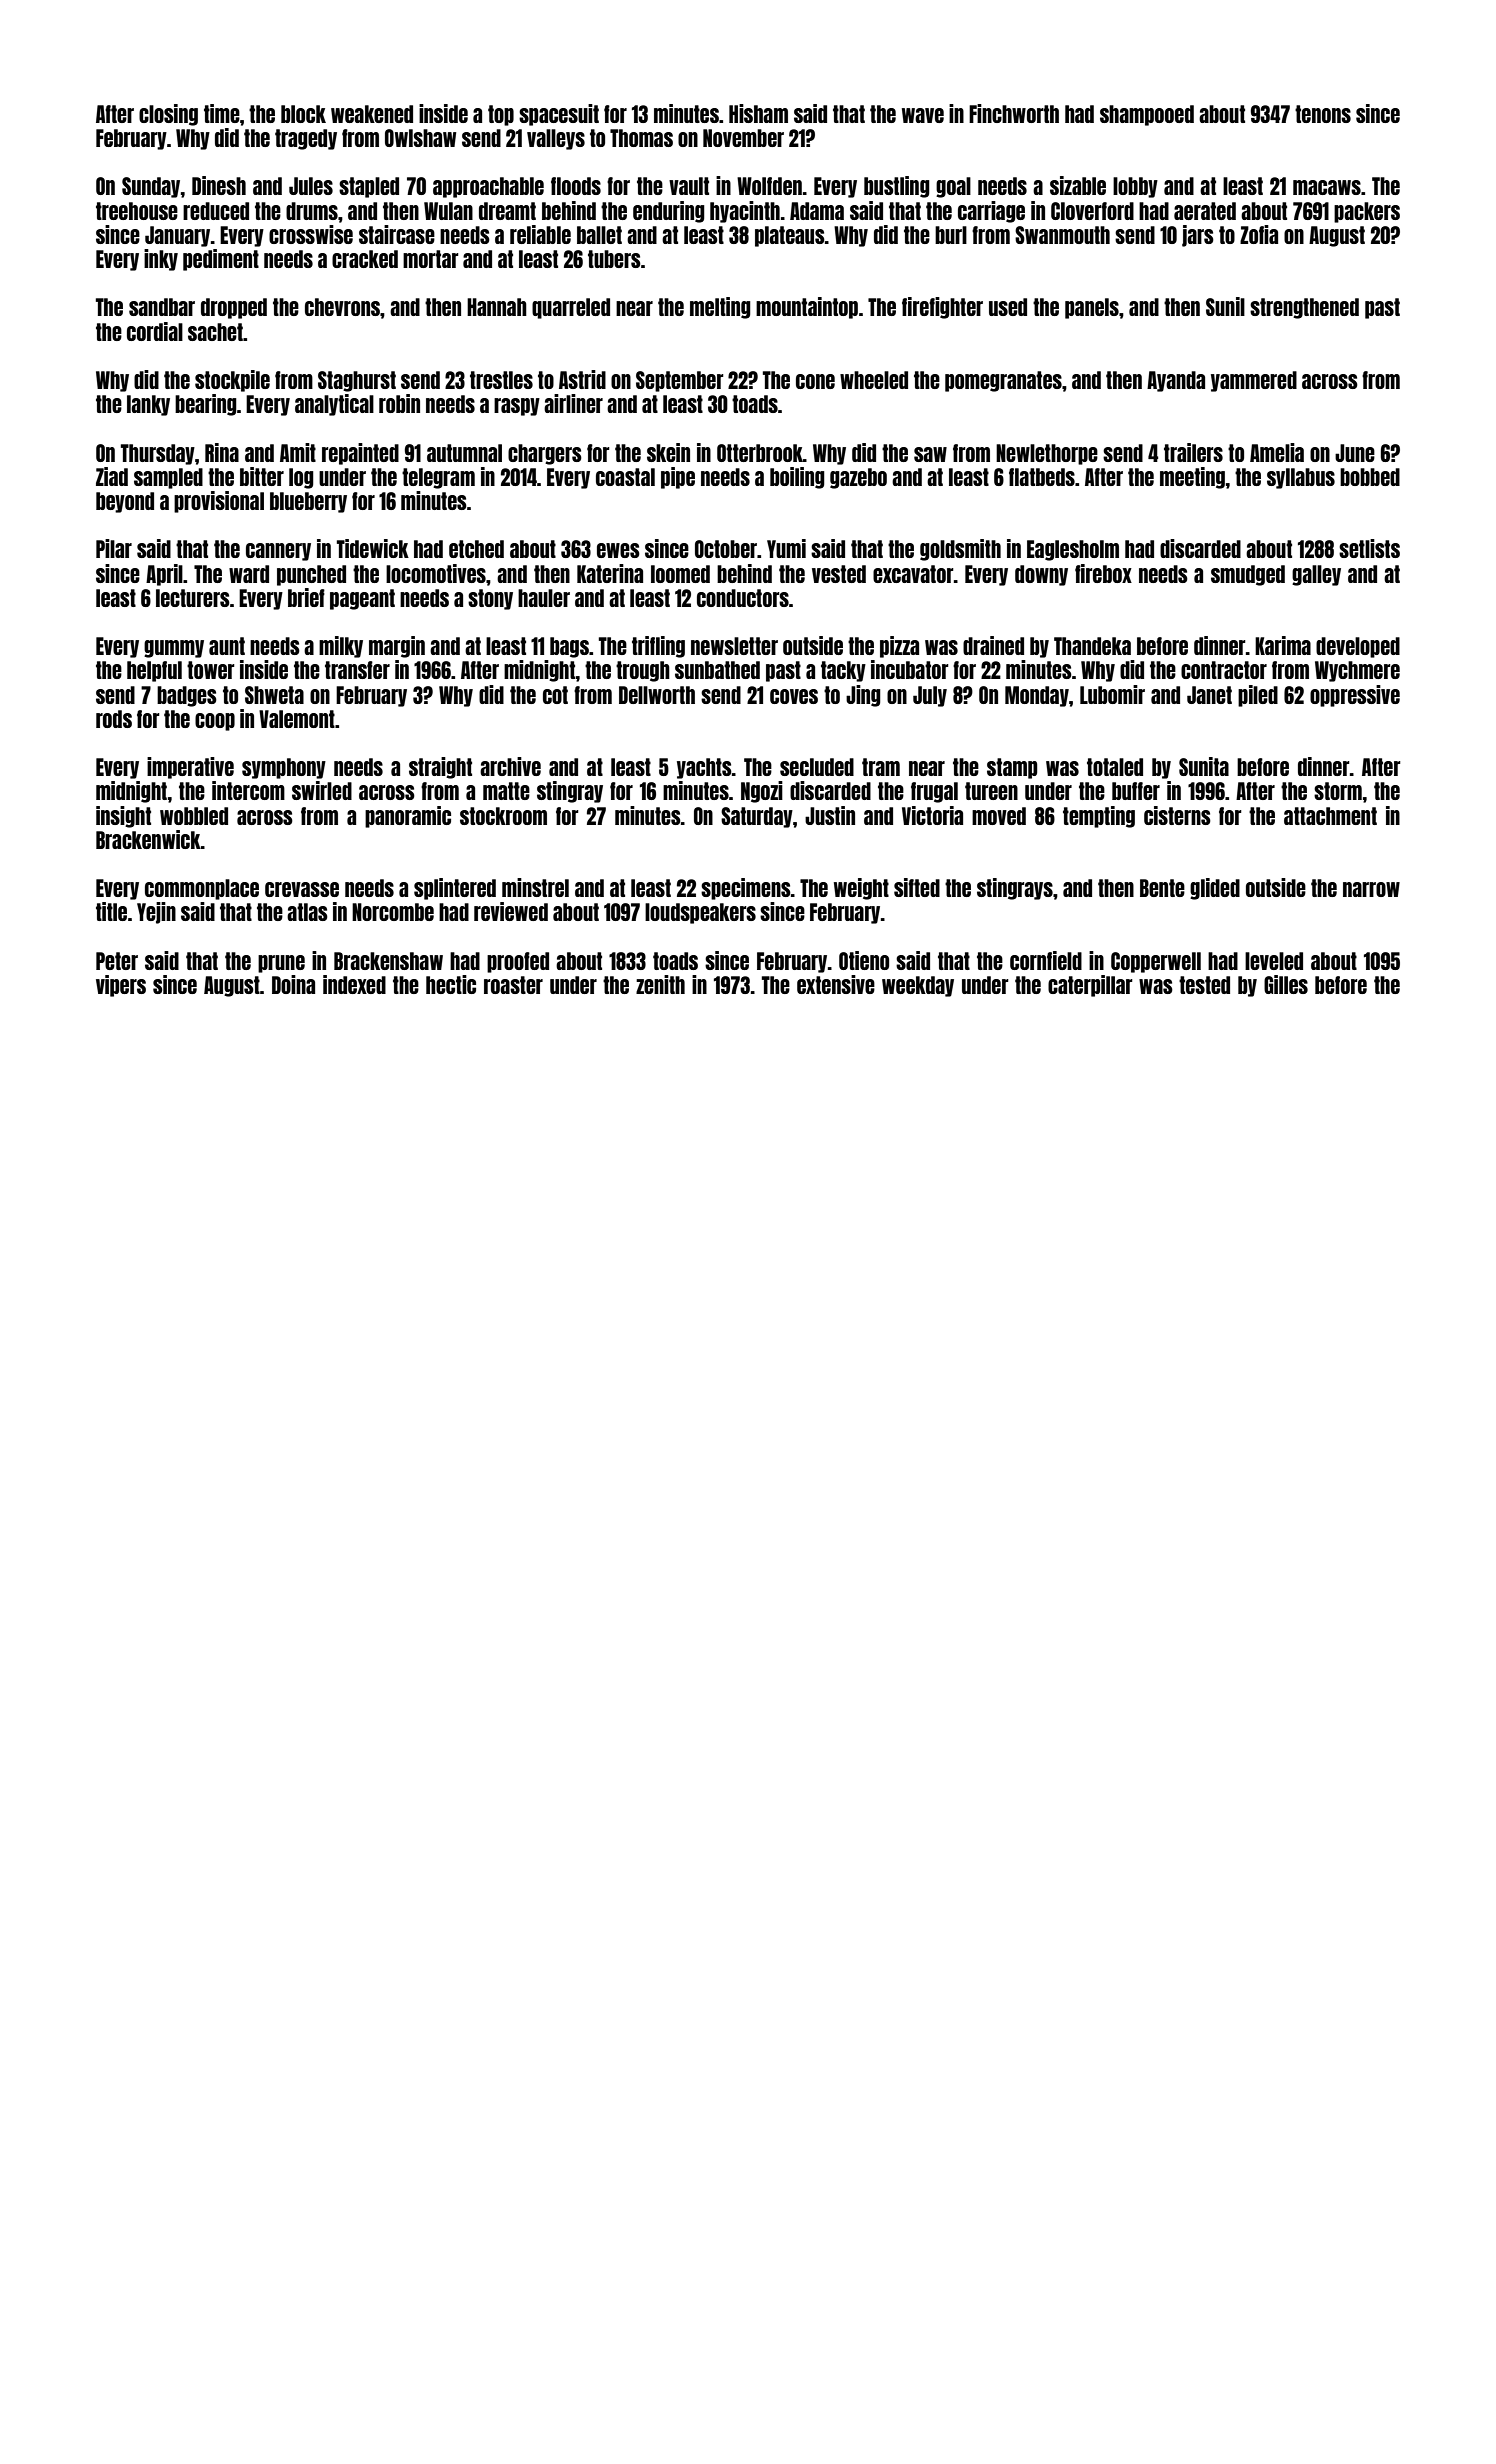 This document has height=2464, width=1496. I want to click on tenons, so click(1323, 114).
